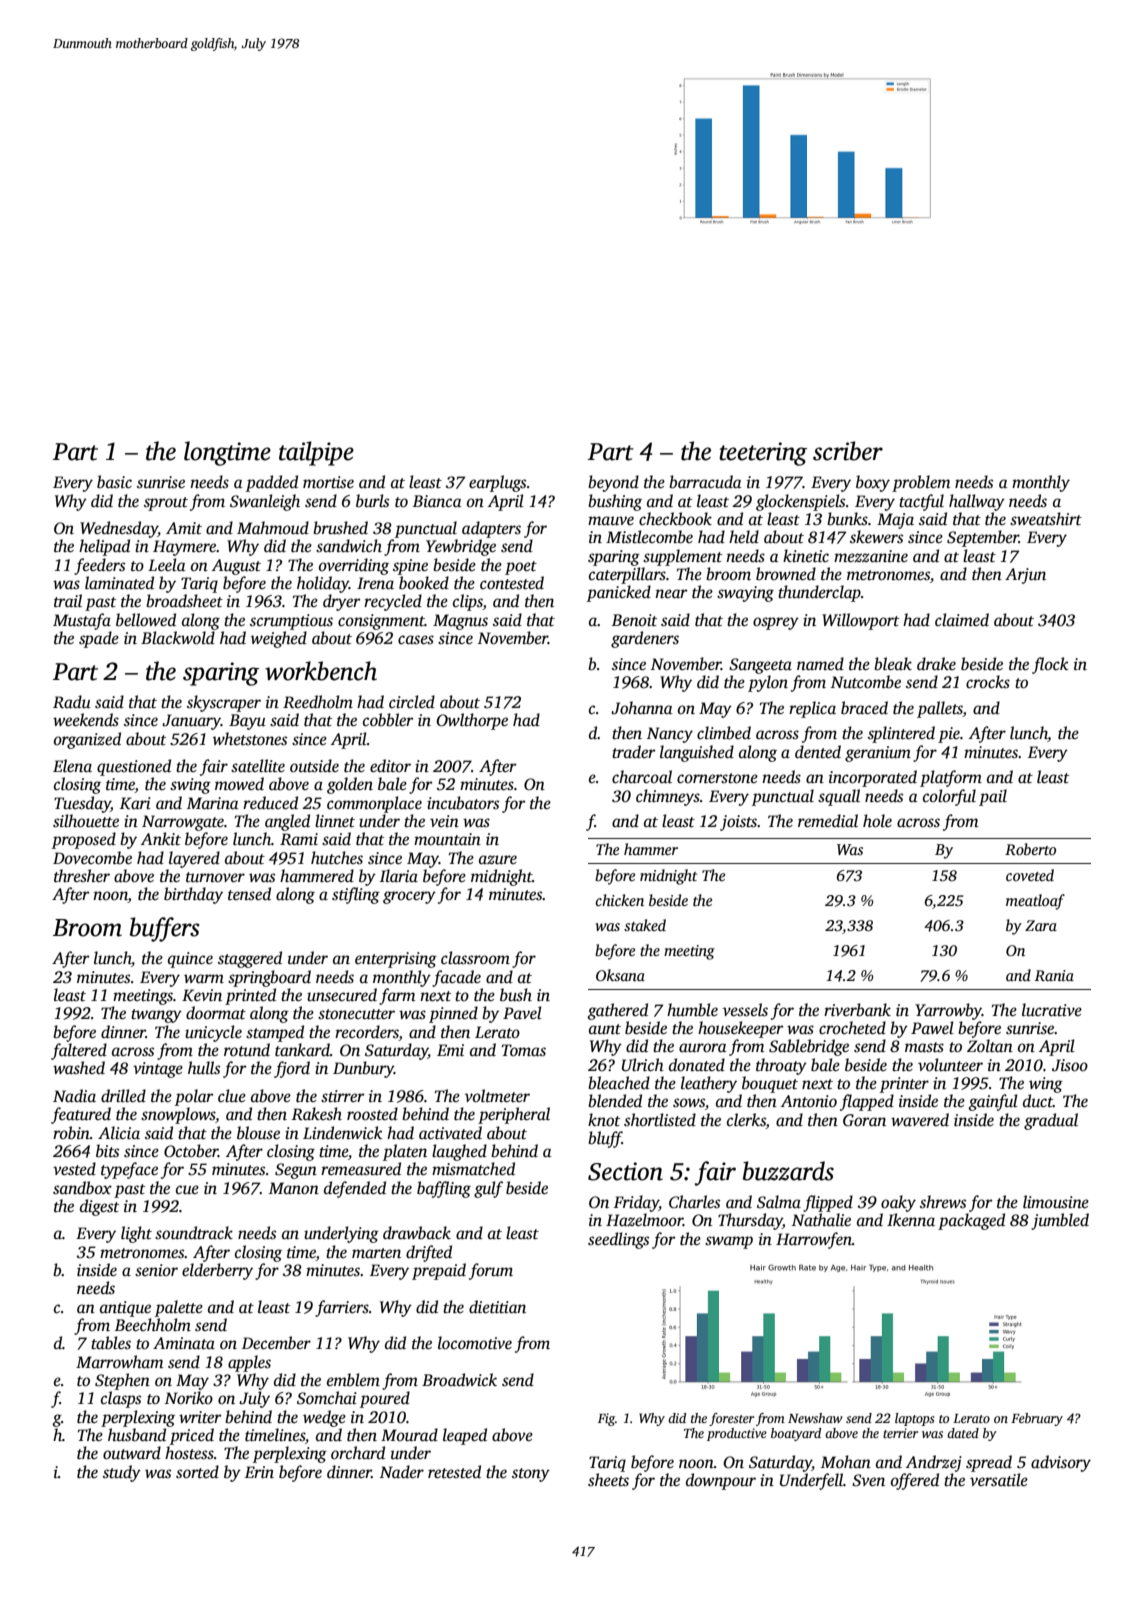  Describe the element at coordinates (904, 1085) in the page. I see `printer` at that location.
